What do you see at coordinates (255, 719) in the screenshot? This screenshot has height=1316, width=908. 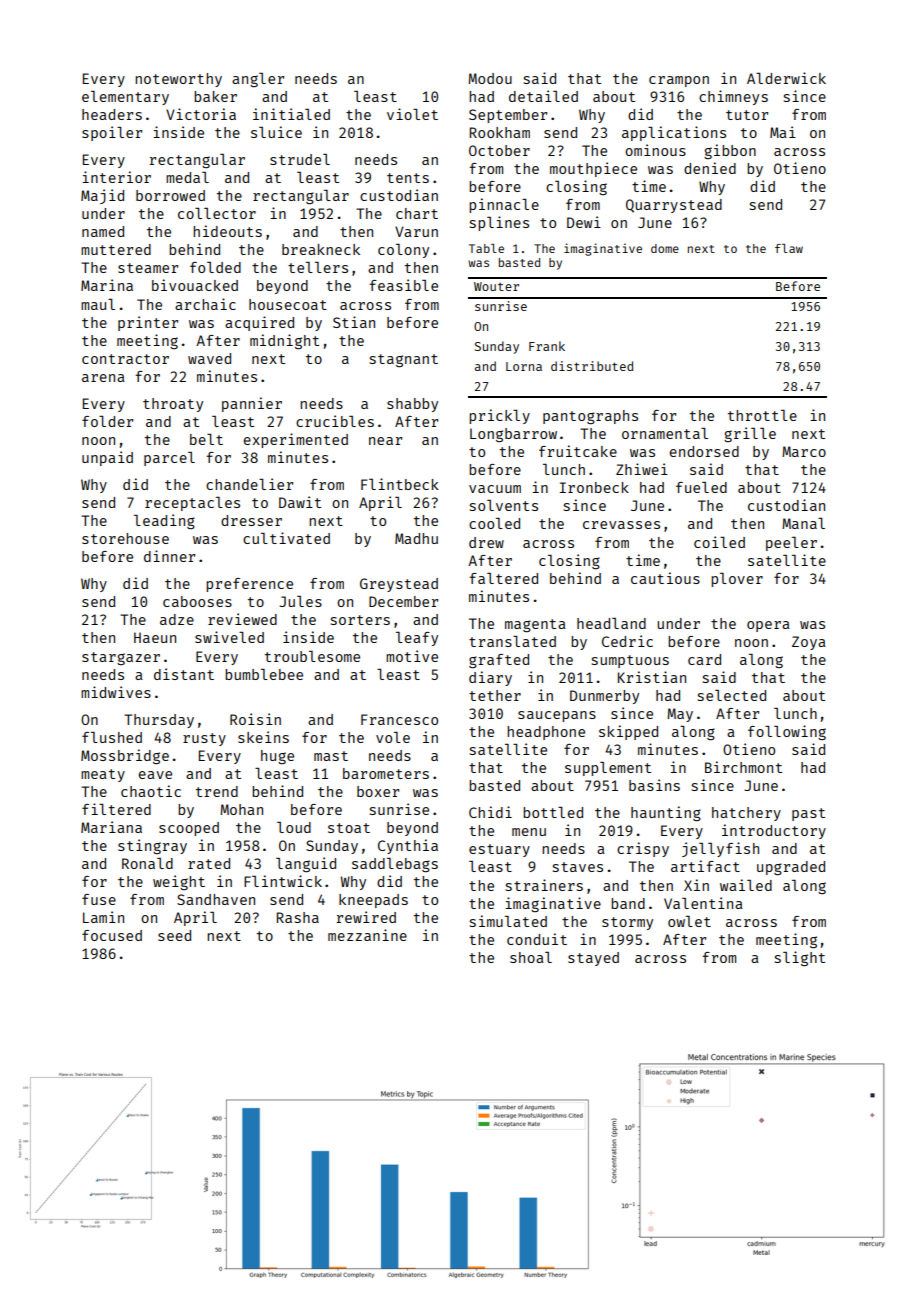 I see `Roisin` at bounding box center [255, 719].
